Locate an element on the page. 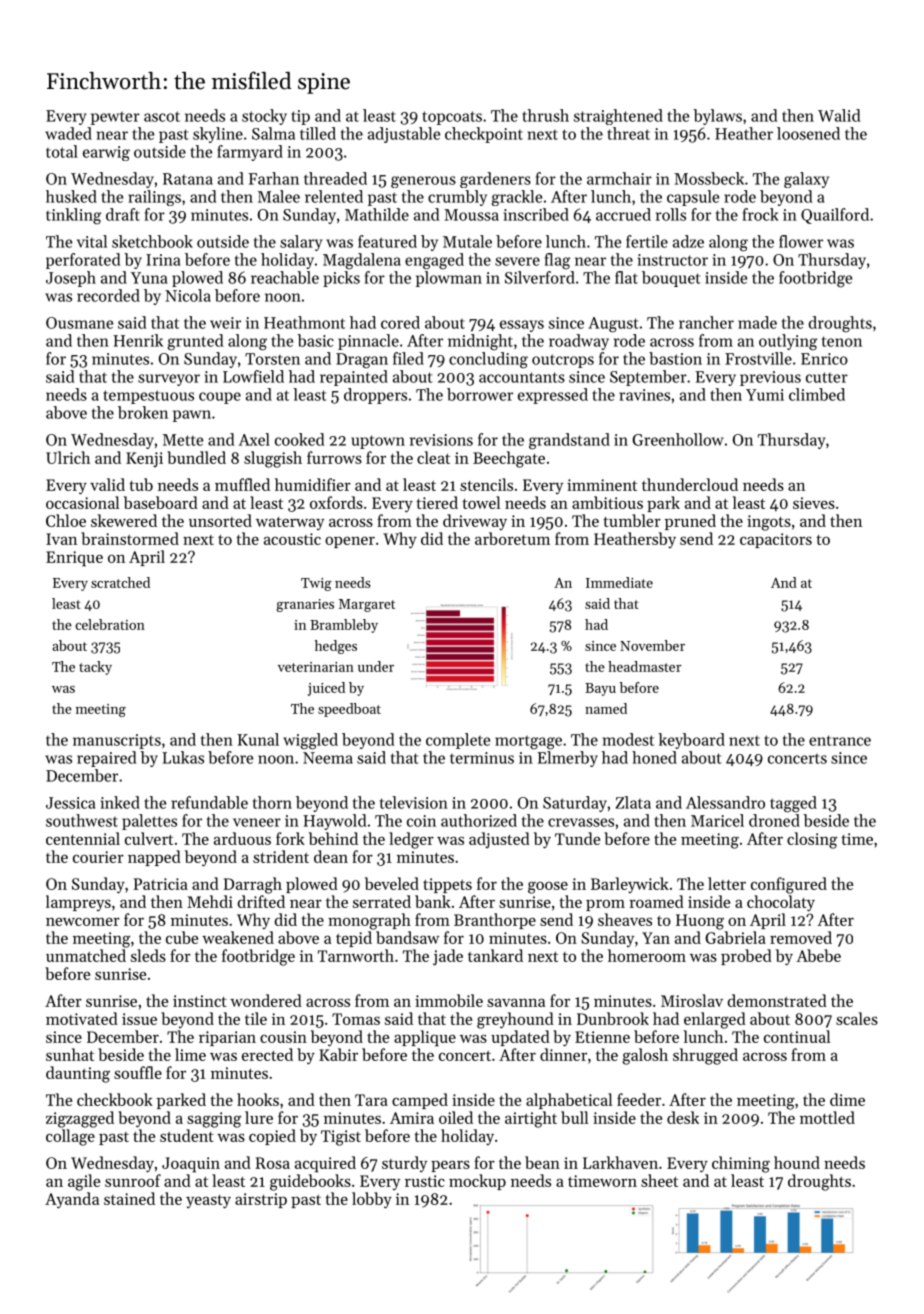  sieves is located at coordinates (814, 503).
